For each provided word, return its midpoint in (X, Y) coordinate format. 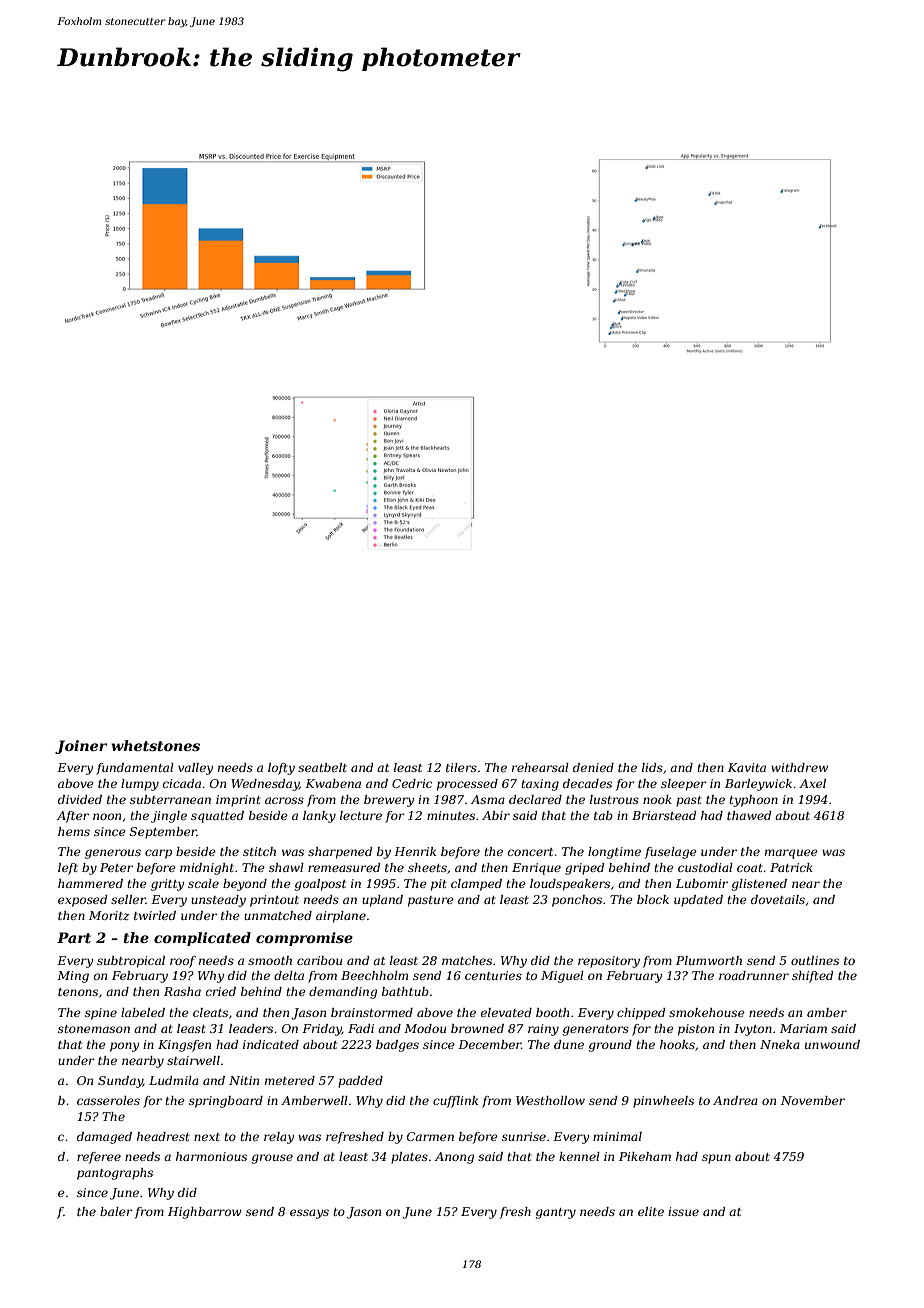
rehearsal (540, 767)
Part (74, 937)
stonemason (94, 1029)
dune (569, 1044)
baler (116, 1211)
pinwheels (663, 1102)
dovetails (778, 899)
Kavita (747, 767)
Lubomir (702, 883)
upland (382, 901)
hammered (90, 883)
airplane (341, 917)
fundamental (135, 769)
